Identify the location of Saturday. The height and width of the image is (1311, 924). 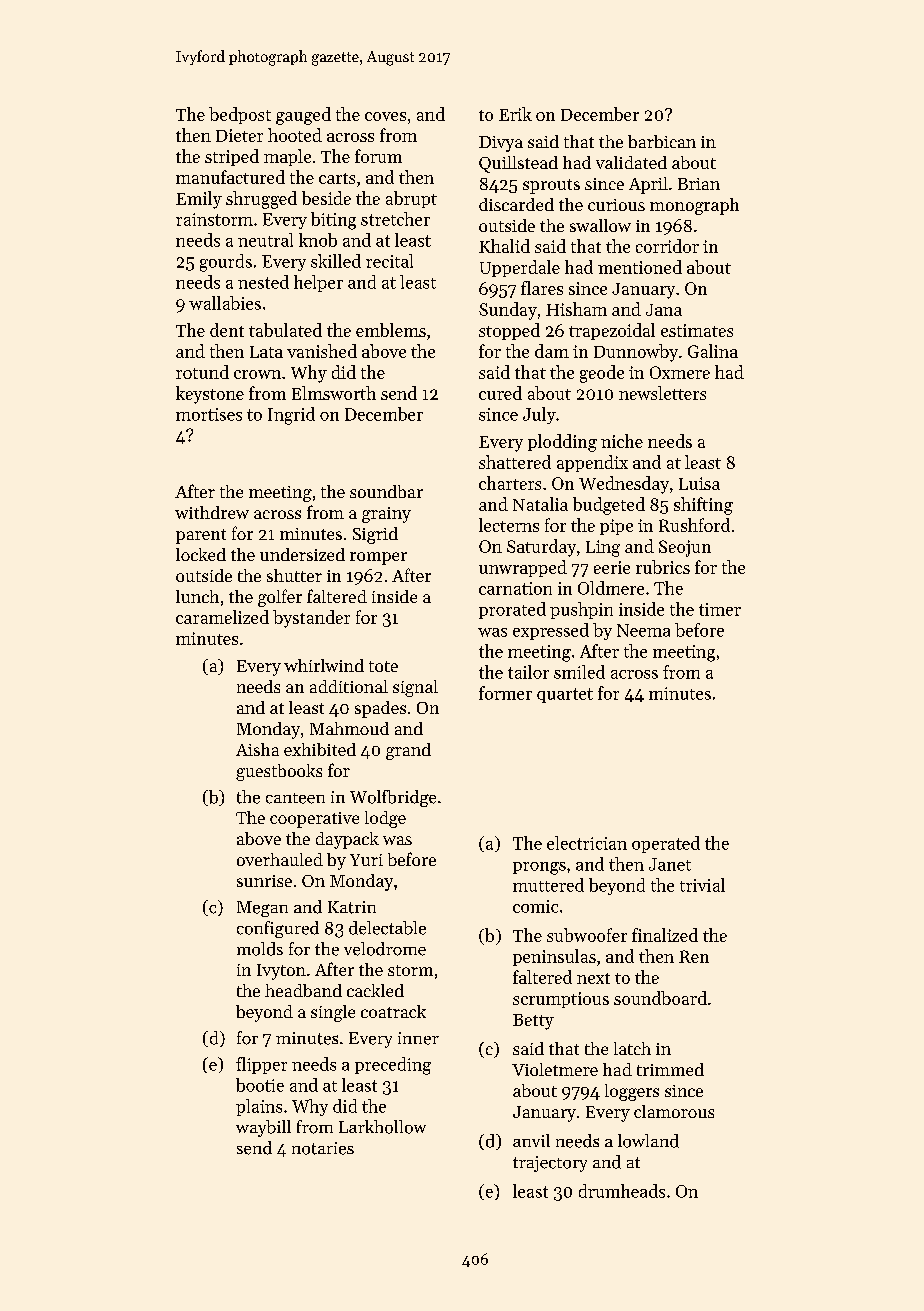
(541, 548).
